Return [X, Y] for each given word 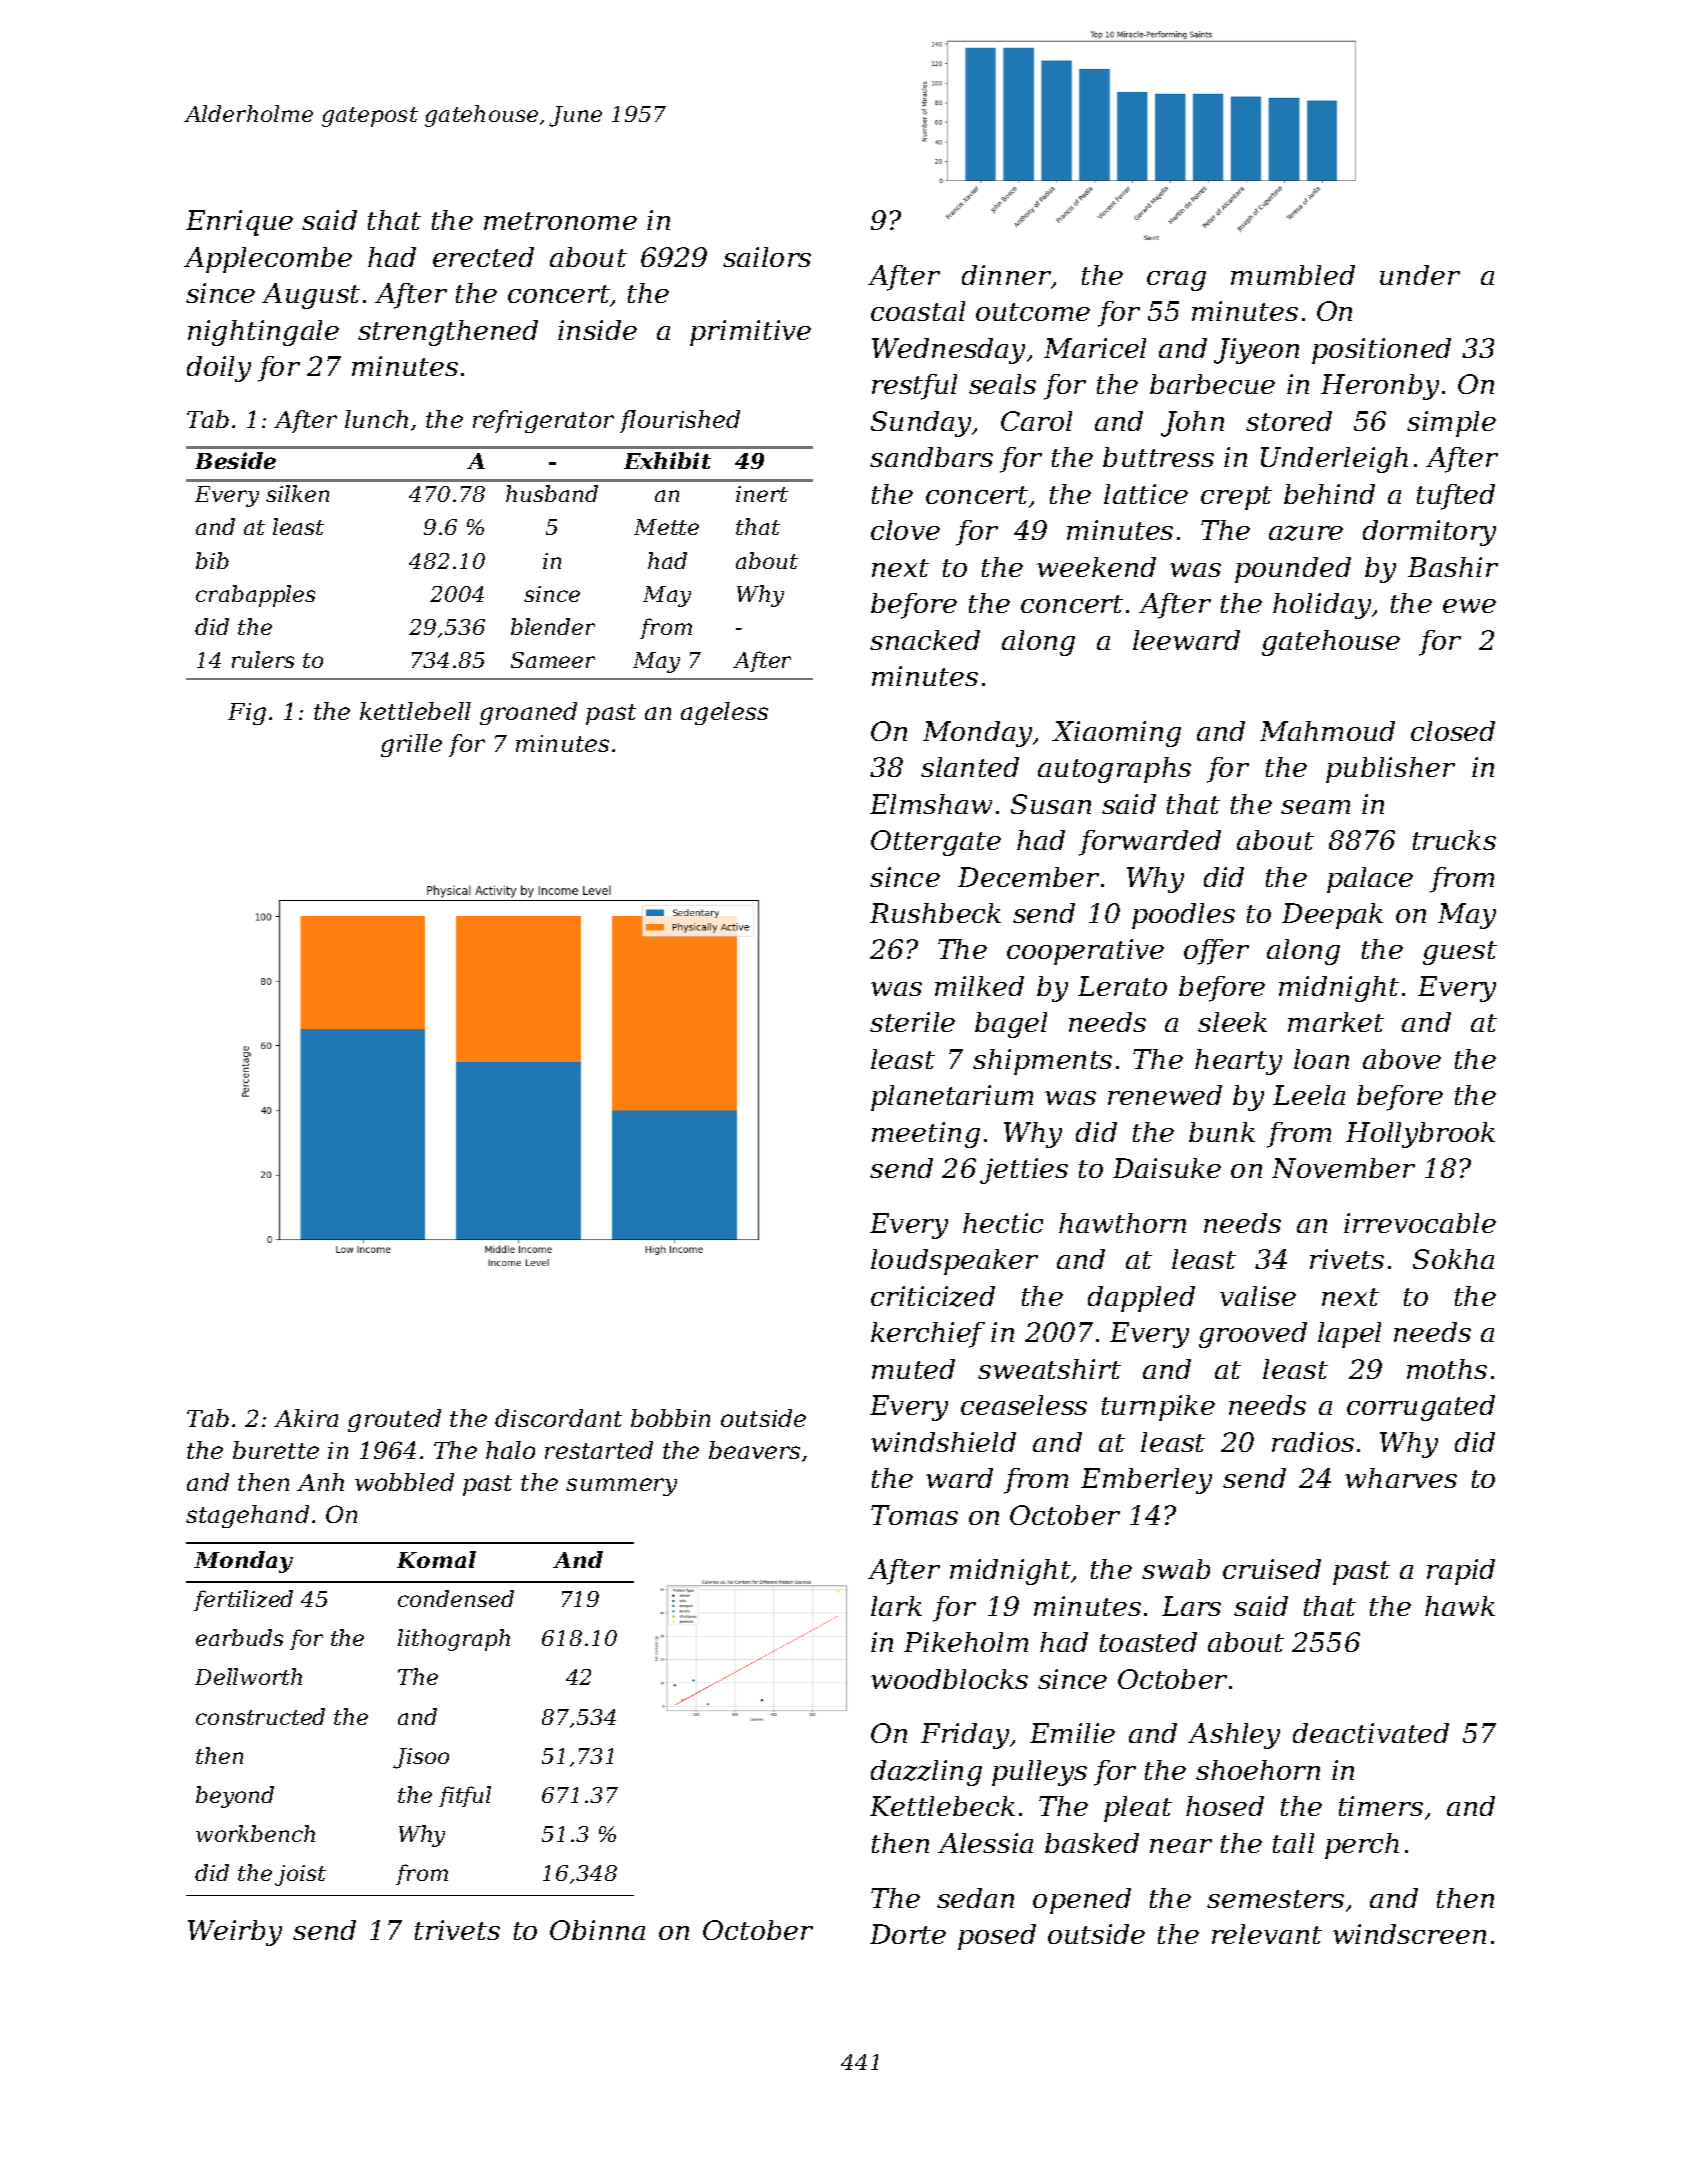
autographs [1114, 770]
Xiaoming [1116, 734]
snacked [925, 640]
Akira [306, 1418]
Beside [235, 460]
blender [553, 626]
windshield [943, 1442]
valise [1258, 1296]
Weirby [235, 1933]
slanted [970, 767]
